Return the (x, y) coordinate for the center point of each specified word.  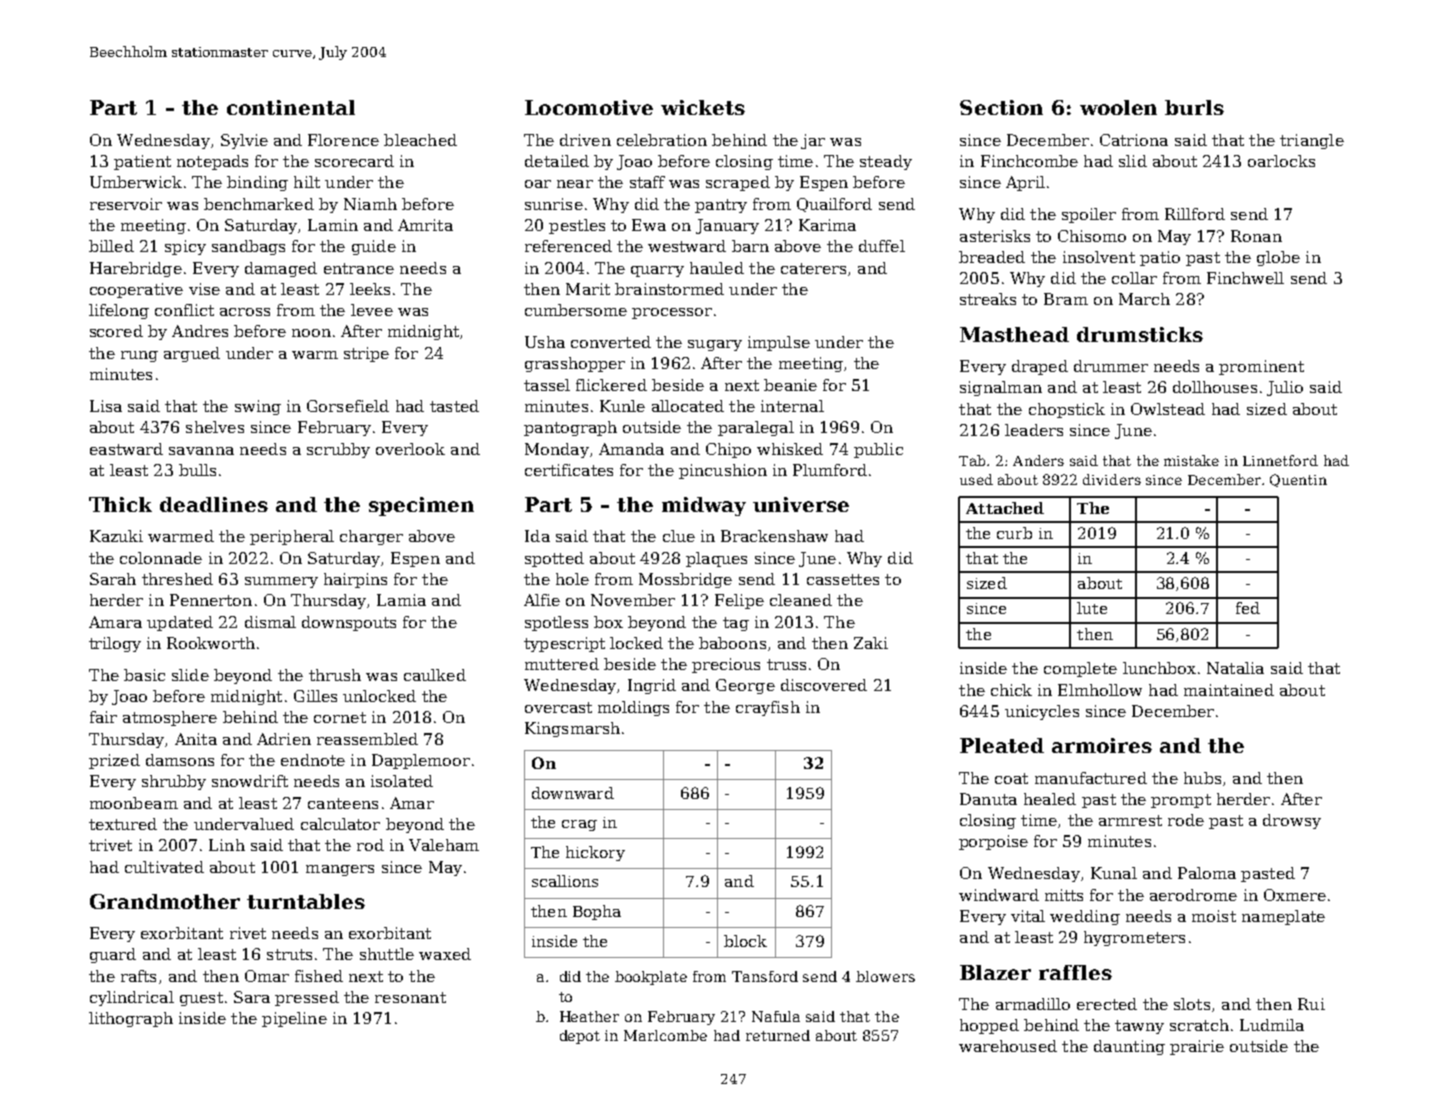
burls (1194, 107)
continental (291, 107)
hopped (989, 1026)
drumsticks (1140, 334)
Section (1001, 107)
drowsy (1292, 821)
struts (289, 954)
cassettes (843, 579)
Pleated (1002, 745)
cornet (340, 717)
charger (371, 537)
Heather (589, 1016)
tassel (547, 385)
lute (1092, 608)
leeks (370, 289)
